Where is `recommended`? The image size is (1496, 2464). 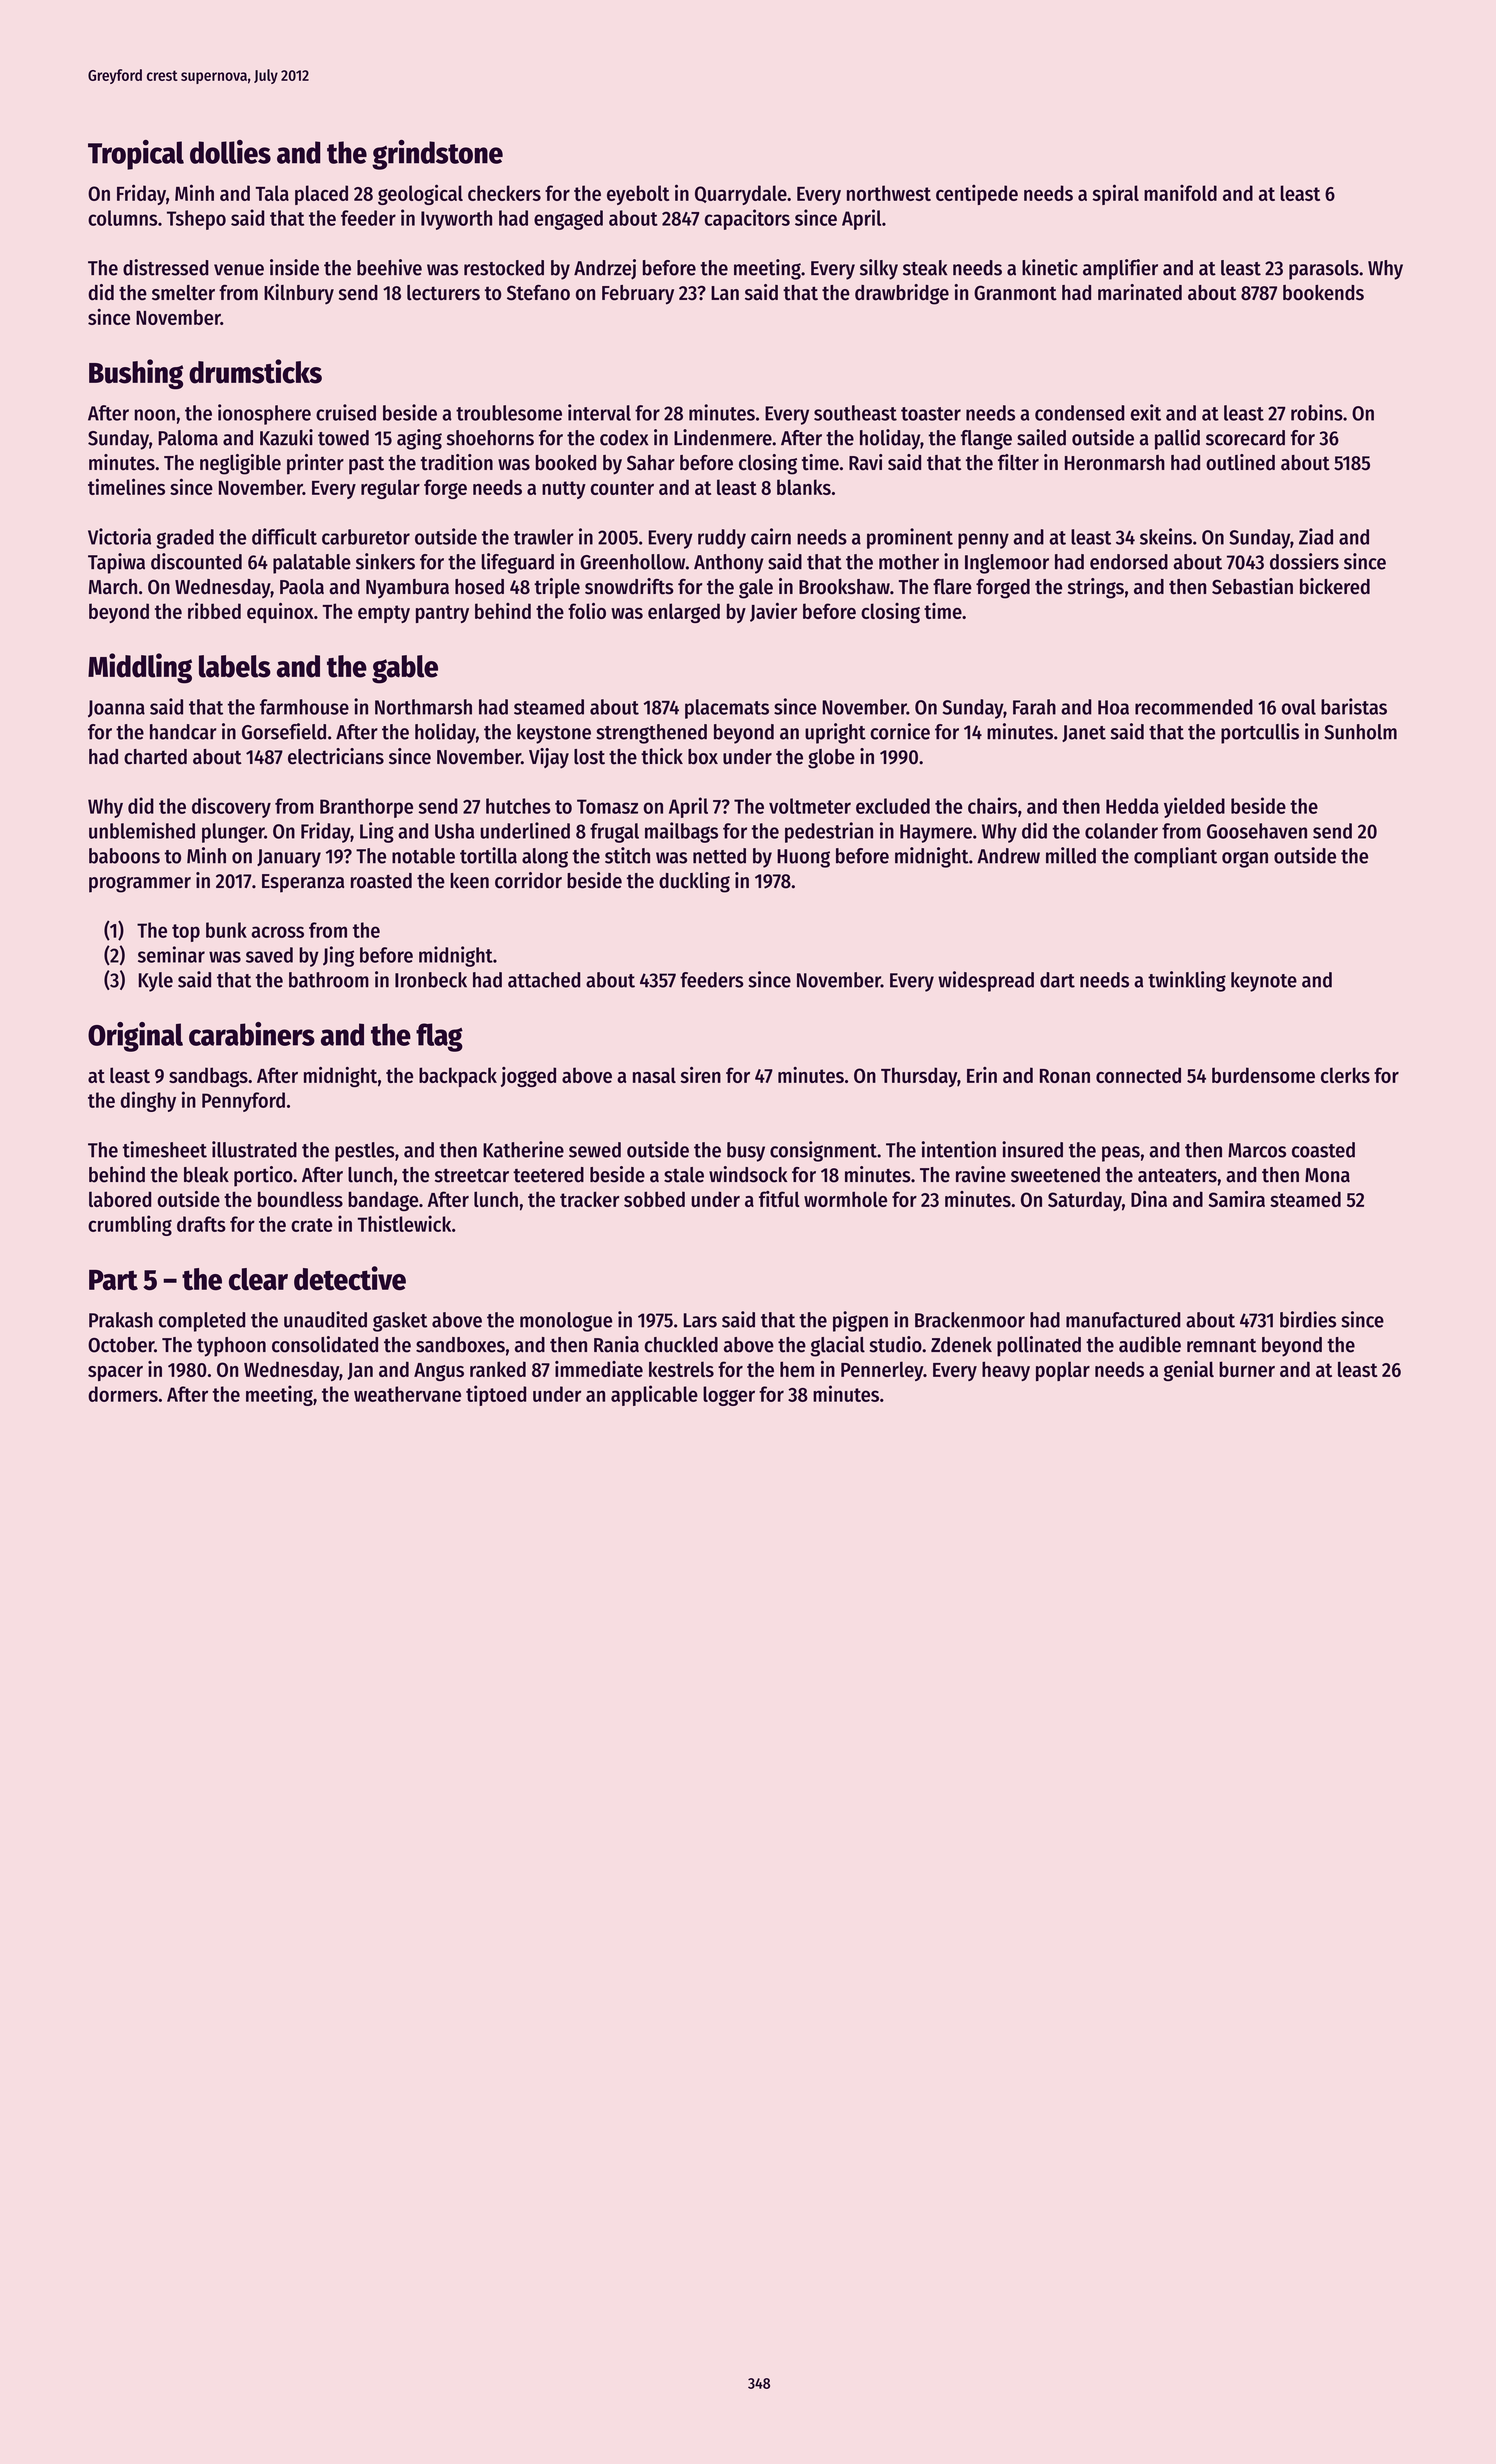
recommended is located at coordinates (1194, 707).
